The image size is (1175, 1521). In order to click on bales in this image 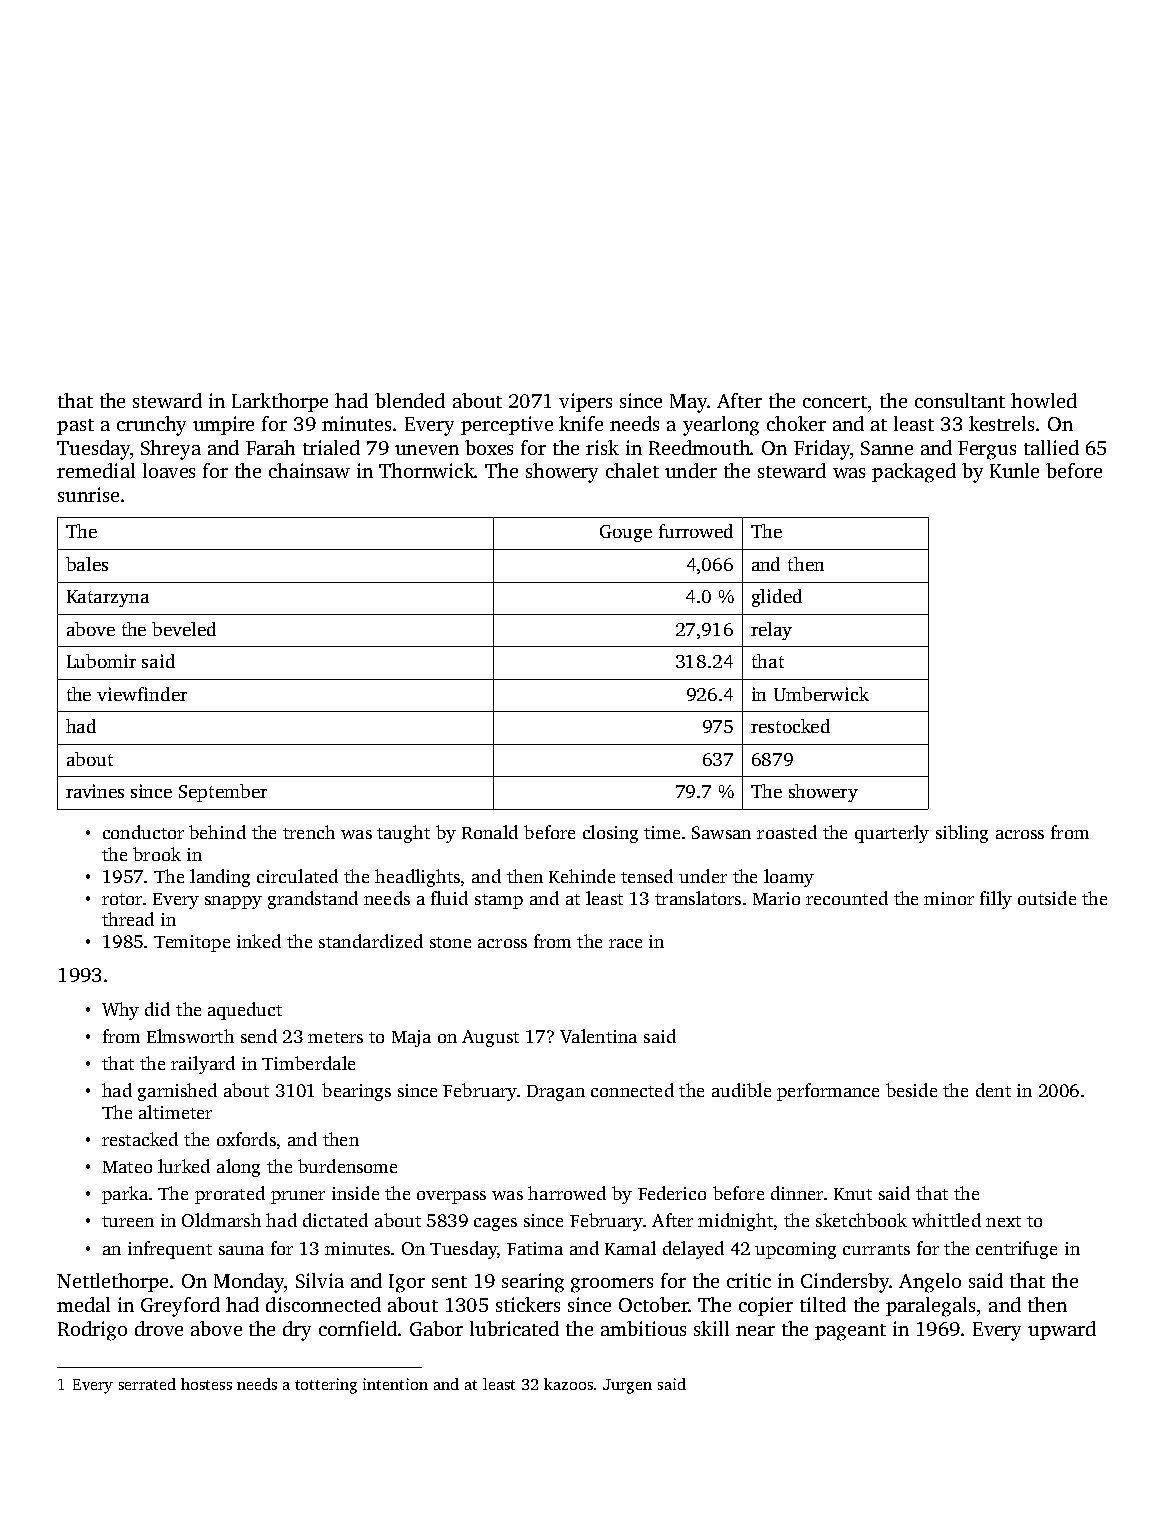, I will do `click(87, 564)`.
